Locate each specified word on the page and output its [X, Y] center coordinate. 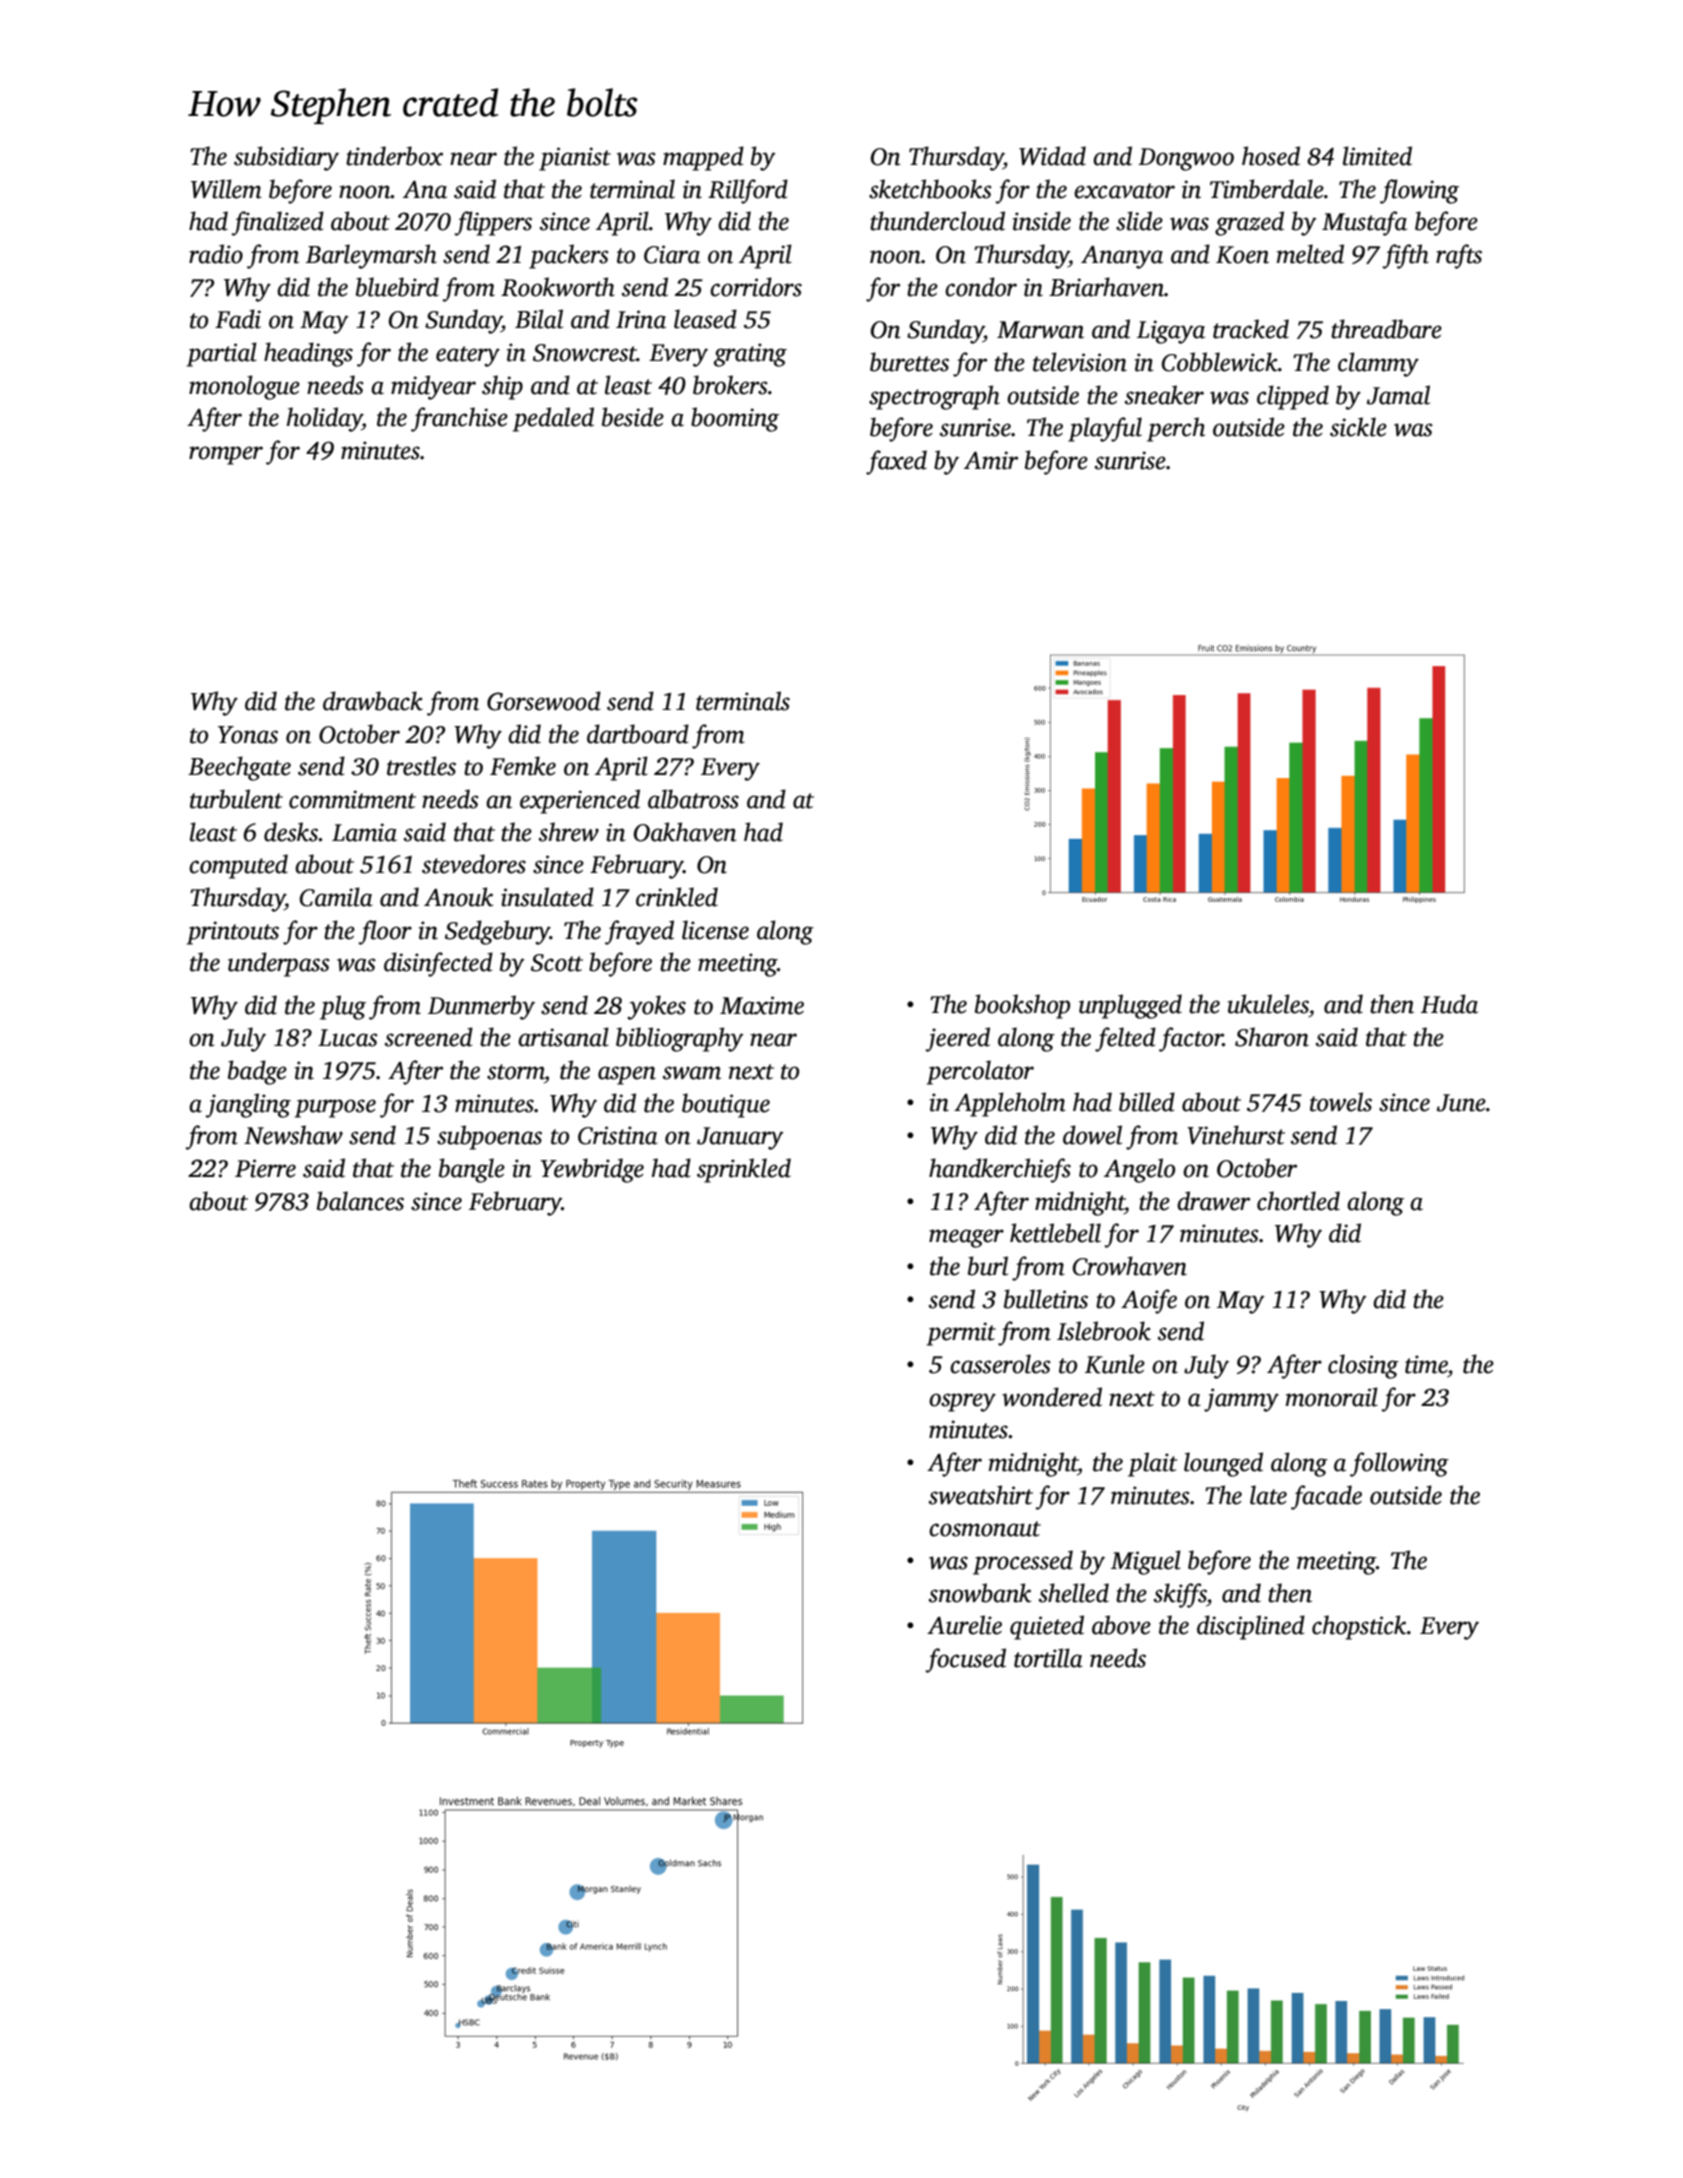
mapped [703, 158]
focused [966, 1660]
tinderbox [394, 156]
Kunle [1115, 1364]
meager [966, 1238]
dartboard [638, 734]
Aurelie [964, 1625]
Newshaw [293, 1135]
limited [1377, 156]
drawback [373, 701]
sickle [1358, 427]
